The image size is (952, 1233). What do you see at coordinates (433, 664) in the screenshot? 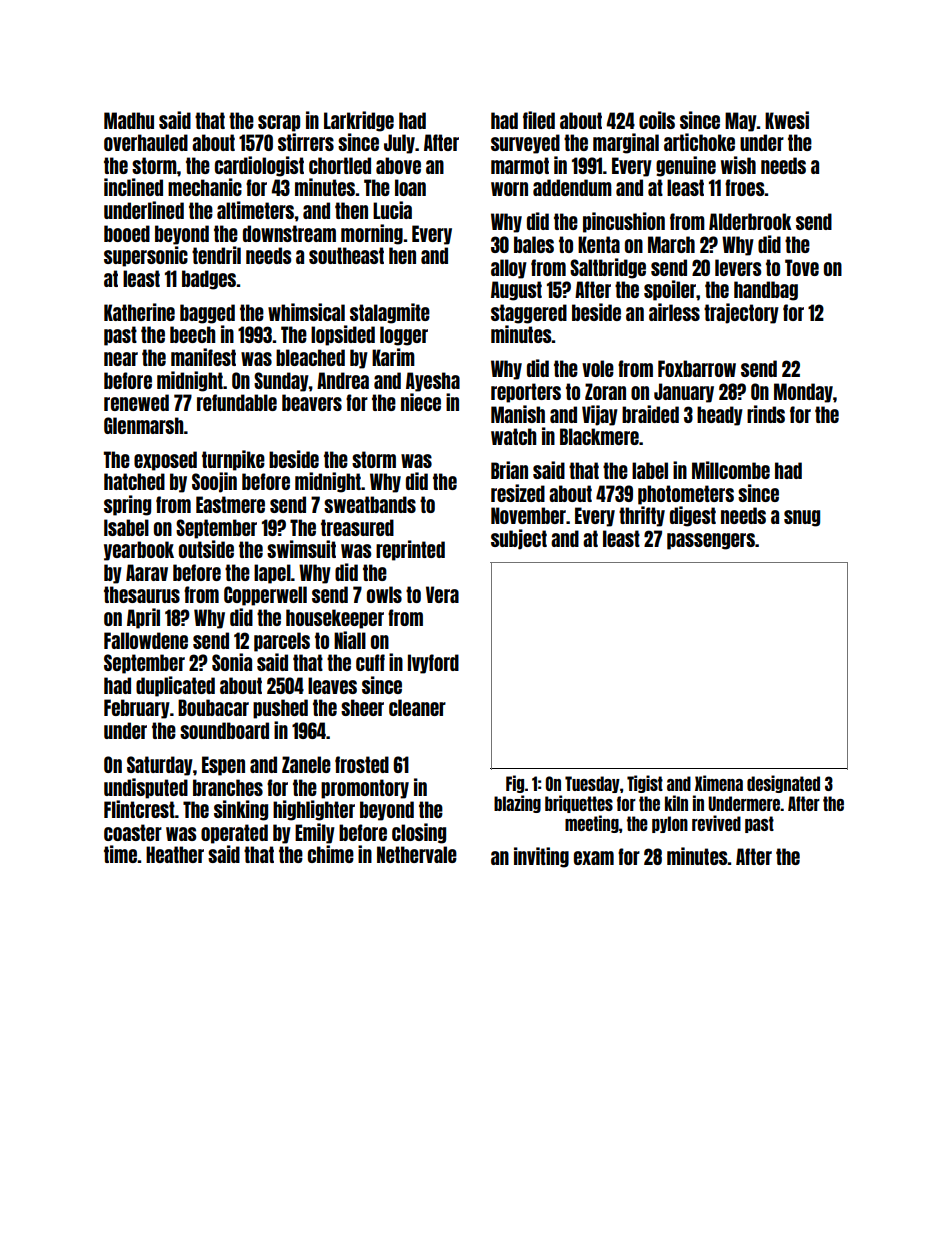
I see `Ivyford` at bounding box center [433, 664].
